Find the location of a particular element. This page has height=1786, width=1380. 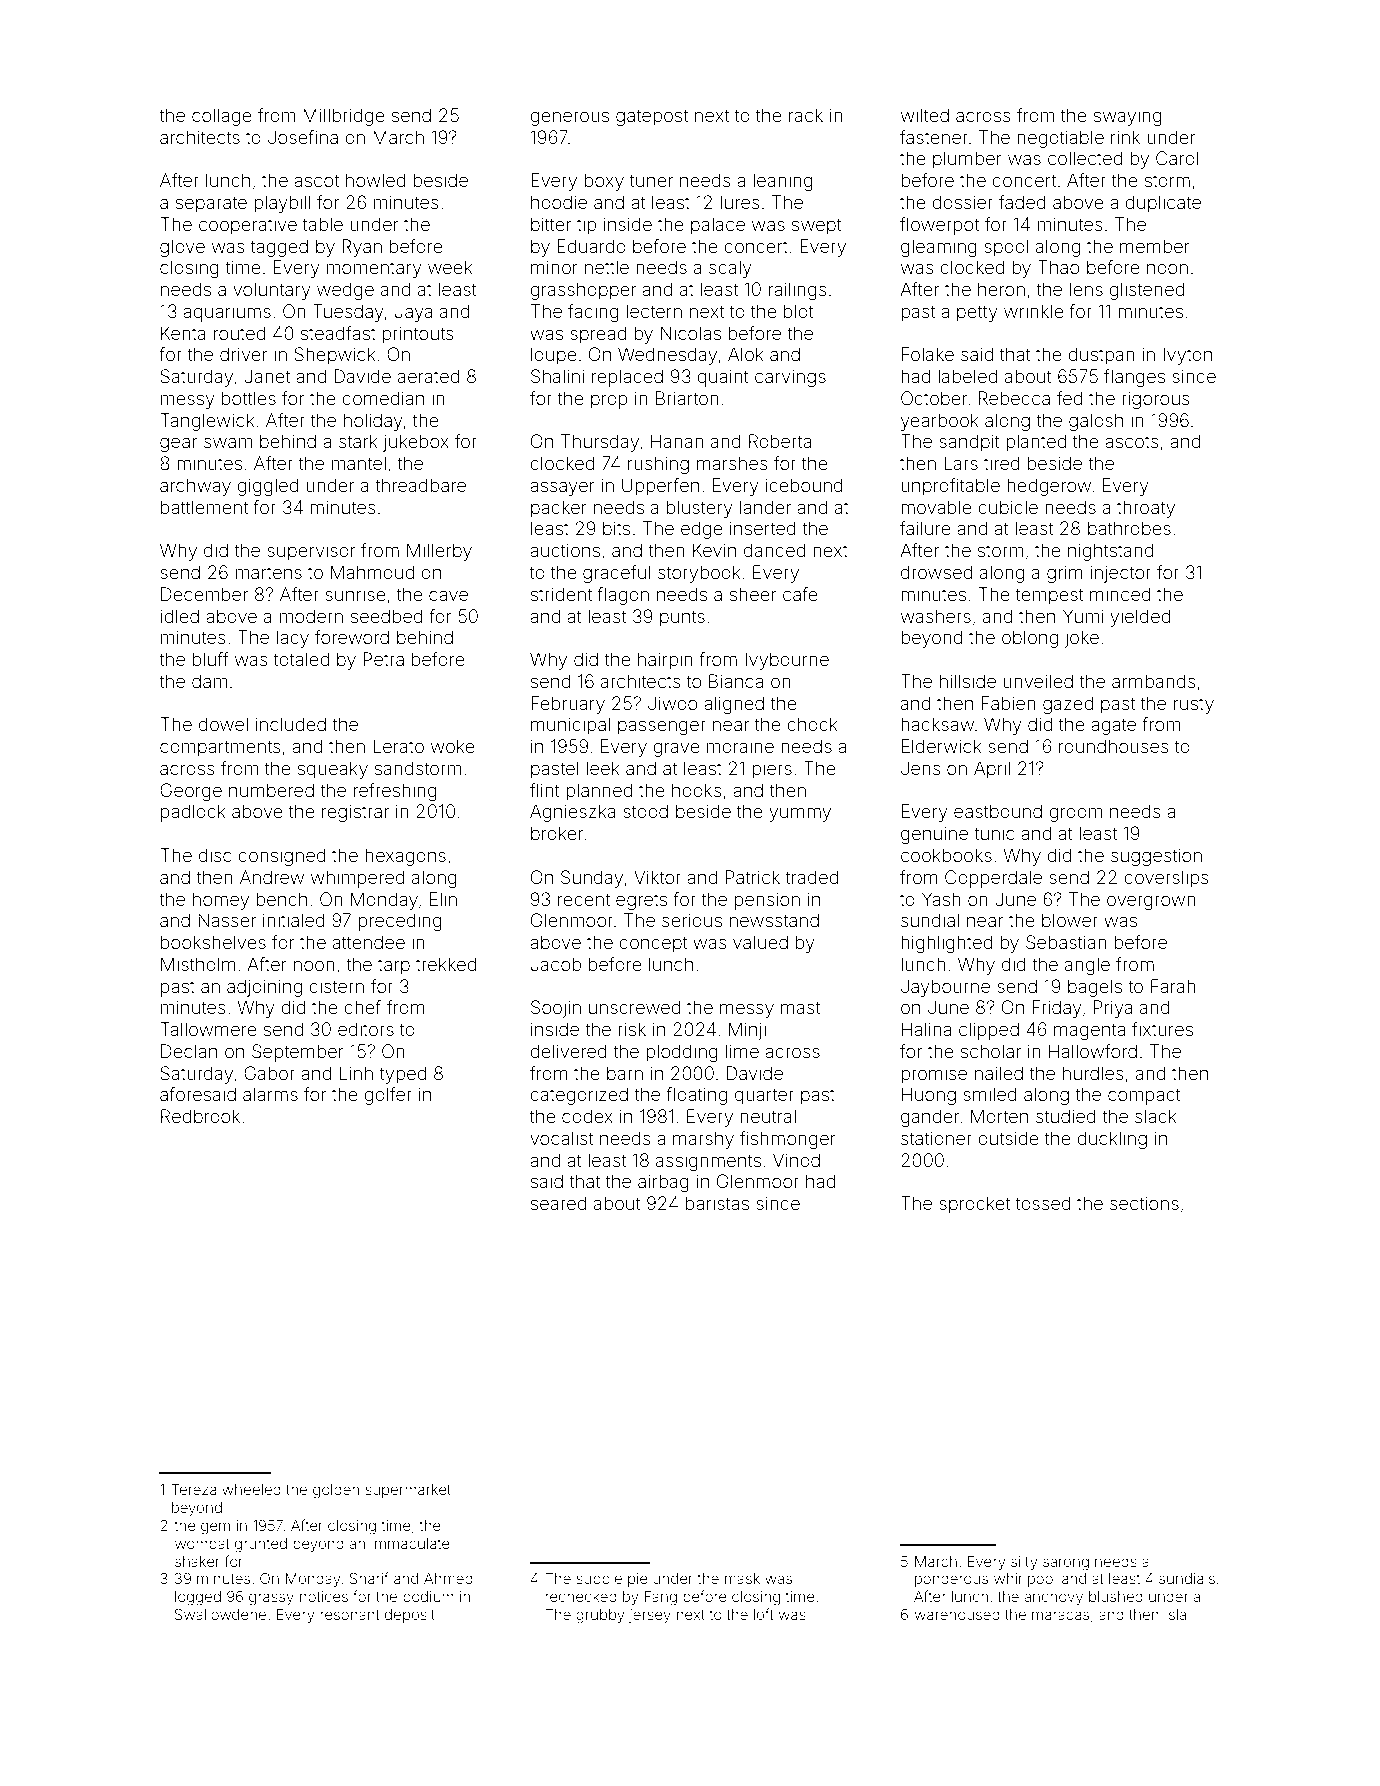

suggestion is located at coordinates (1156, 857).
